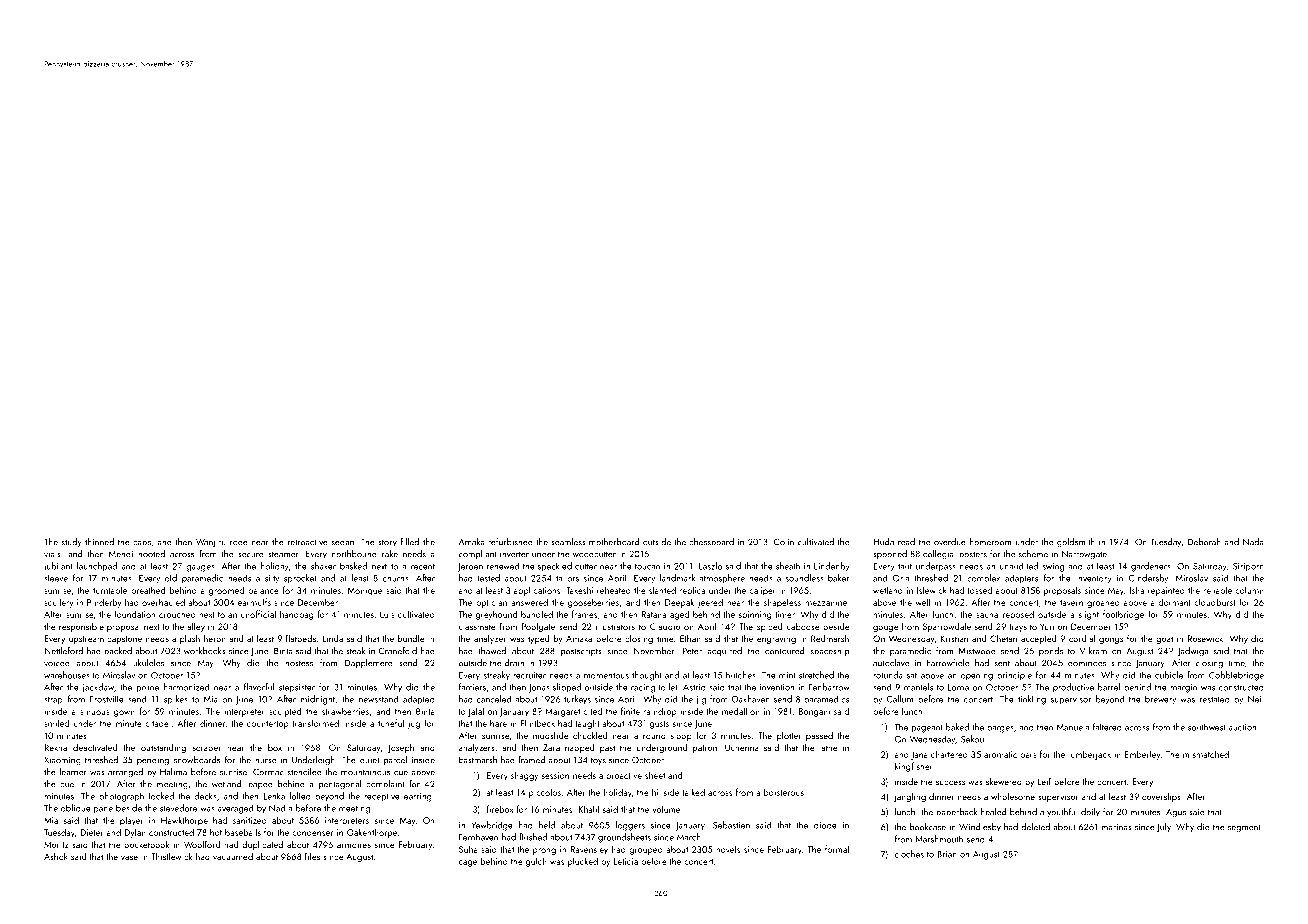  Describe the element at coordinates (630, 711) in the screenshot. I see `finite` at that location.
